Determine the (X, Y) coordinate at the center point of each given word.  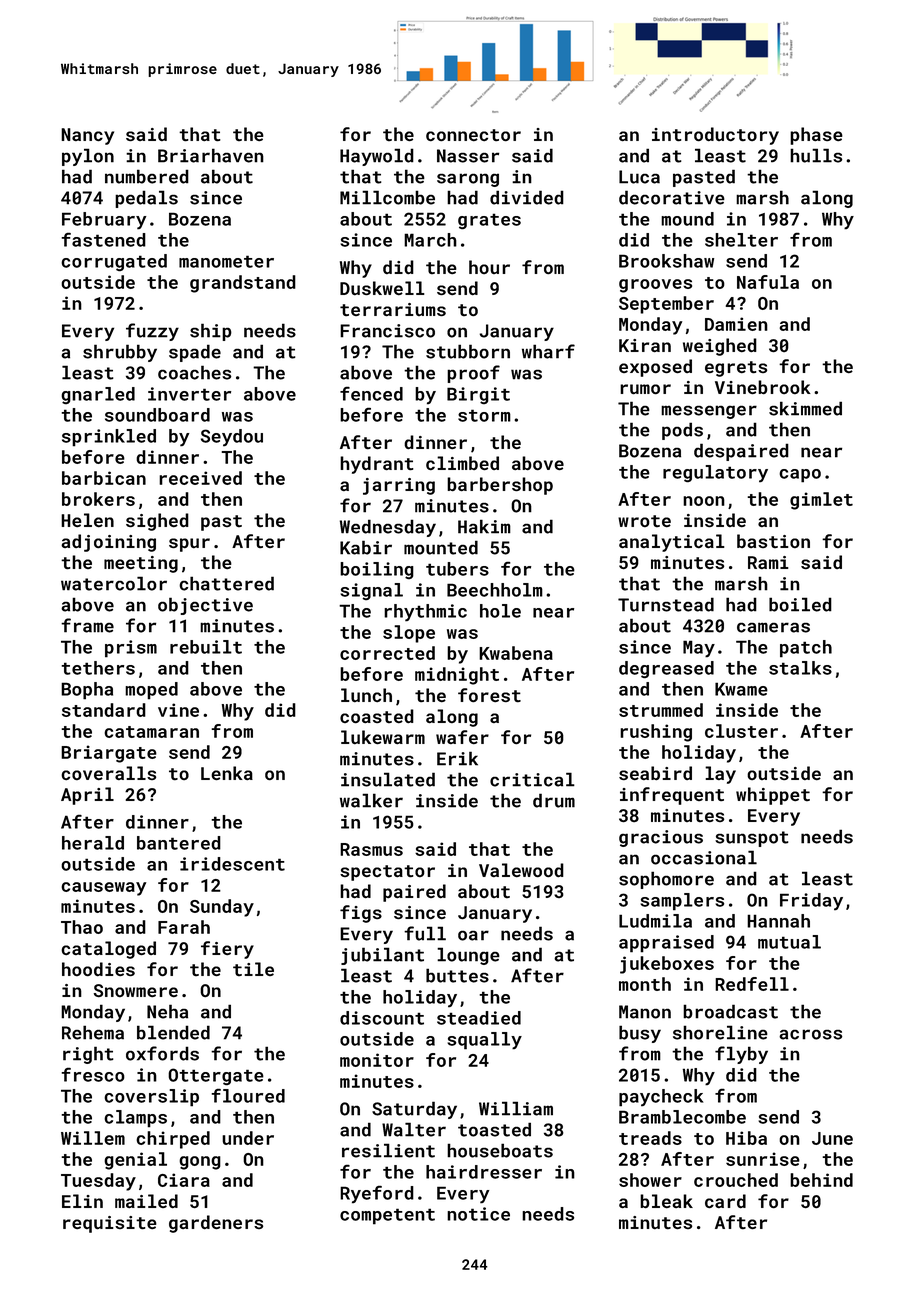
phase (816, 136)
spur (189, 545)
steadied (479, 1018)
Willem (93, 1138)
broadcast (730, 1011)
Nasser (468, 156)
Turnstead (666, 604)
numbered (147, 176)
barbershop (500, 486)
